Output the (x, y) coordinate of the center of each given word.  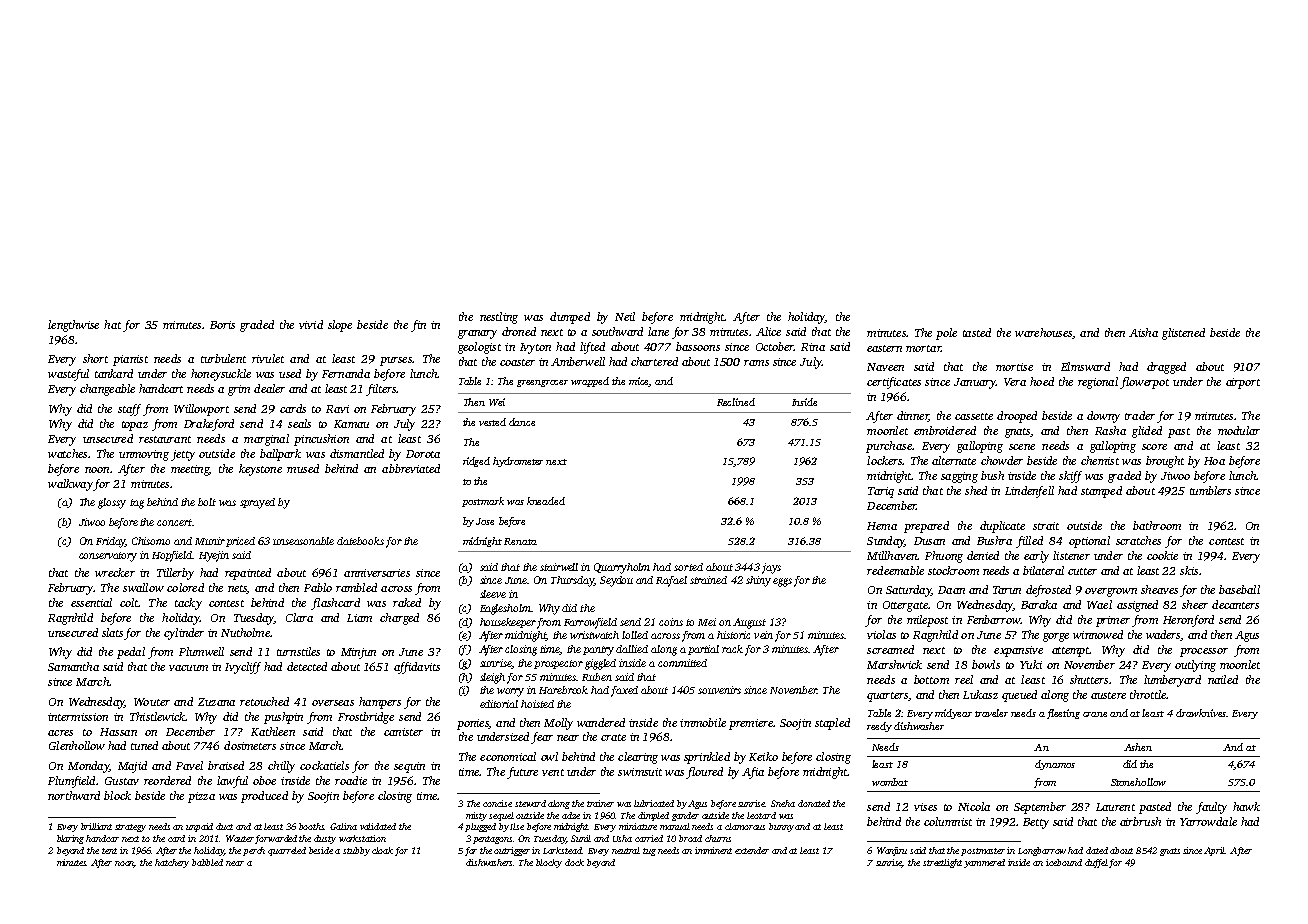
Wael (1099, 604)
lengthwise (73, 326)
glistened (1183, 334)
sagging (959, 477)
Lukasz (980, 694)
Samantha (73, 666)
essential (91, 602)
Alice (768, 331)
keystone (260, 470)
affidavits (417, 668)
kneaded (546, 501)
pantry (598, 651)
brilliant (96, 826)
